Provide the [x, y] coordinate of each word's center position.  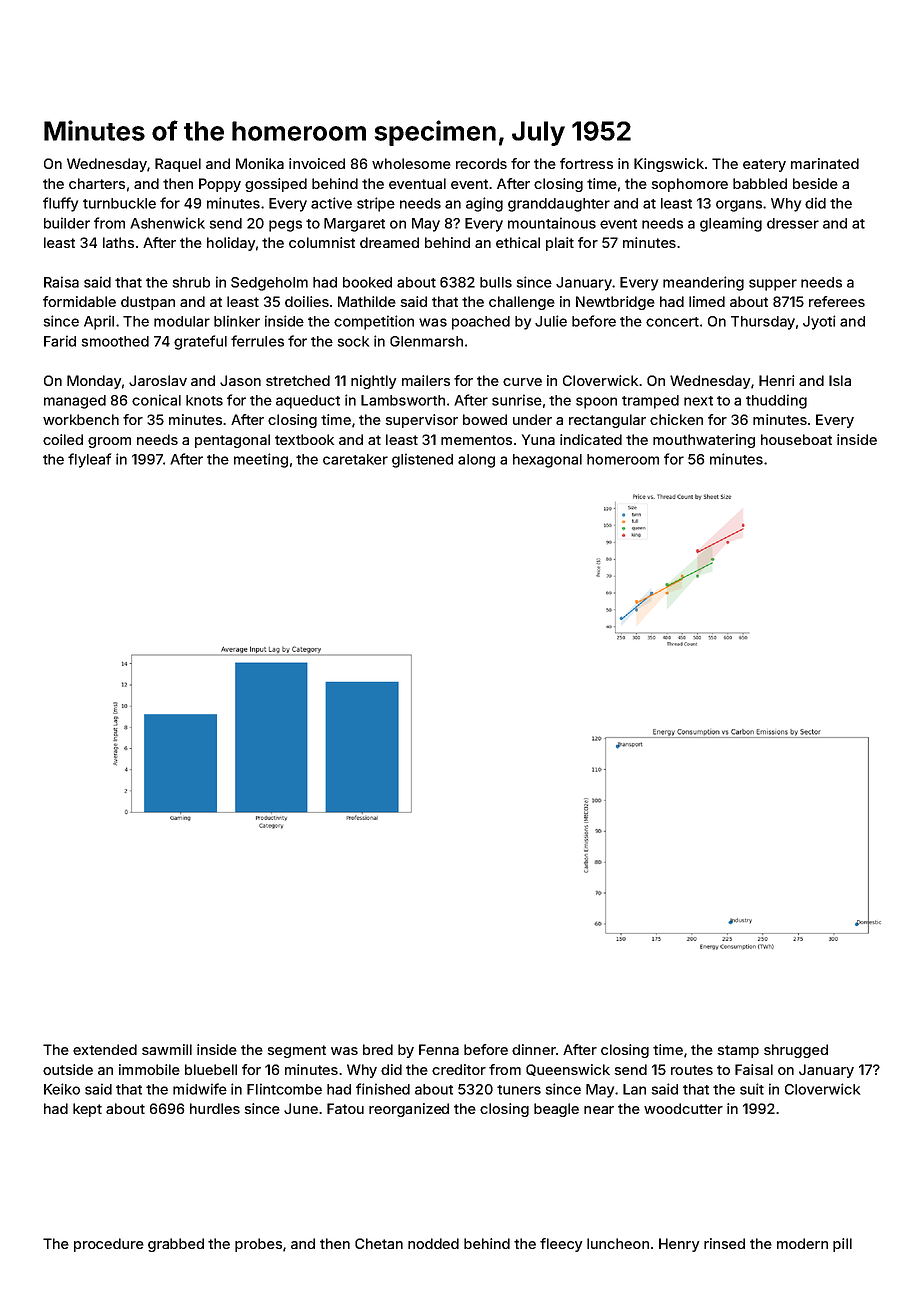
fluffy [60, 204]
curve [522, 382]
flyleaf [89, 460]
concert [672, 322]
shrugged [796, 1051]
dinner [534, 1049]
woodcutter [683, 1108]
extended [105, 1049]
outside [68, 1069]
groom [109, 442]
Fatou [345, 1108]
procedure [109, 1245]
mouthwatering [704, 441]
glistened [422, 460]
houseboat [796, 439]
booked [367, 282]
